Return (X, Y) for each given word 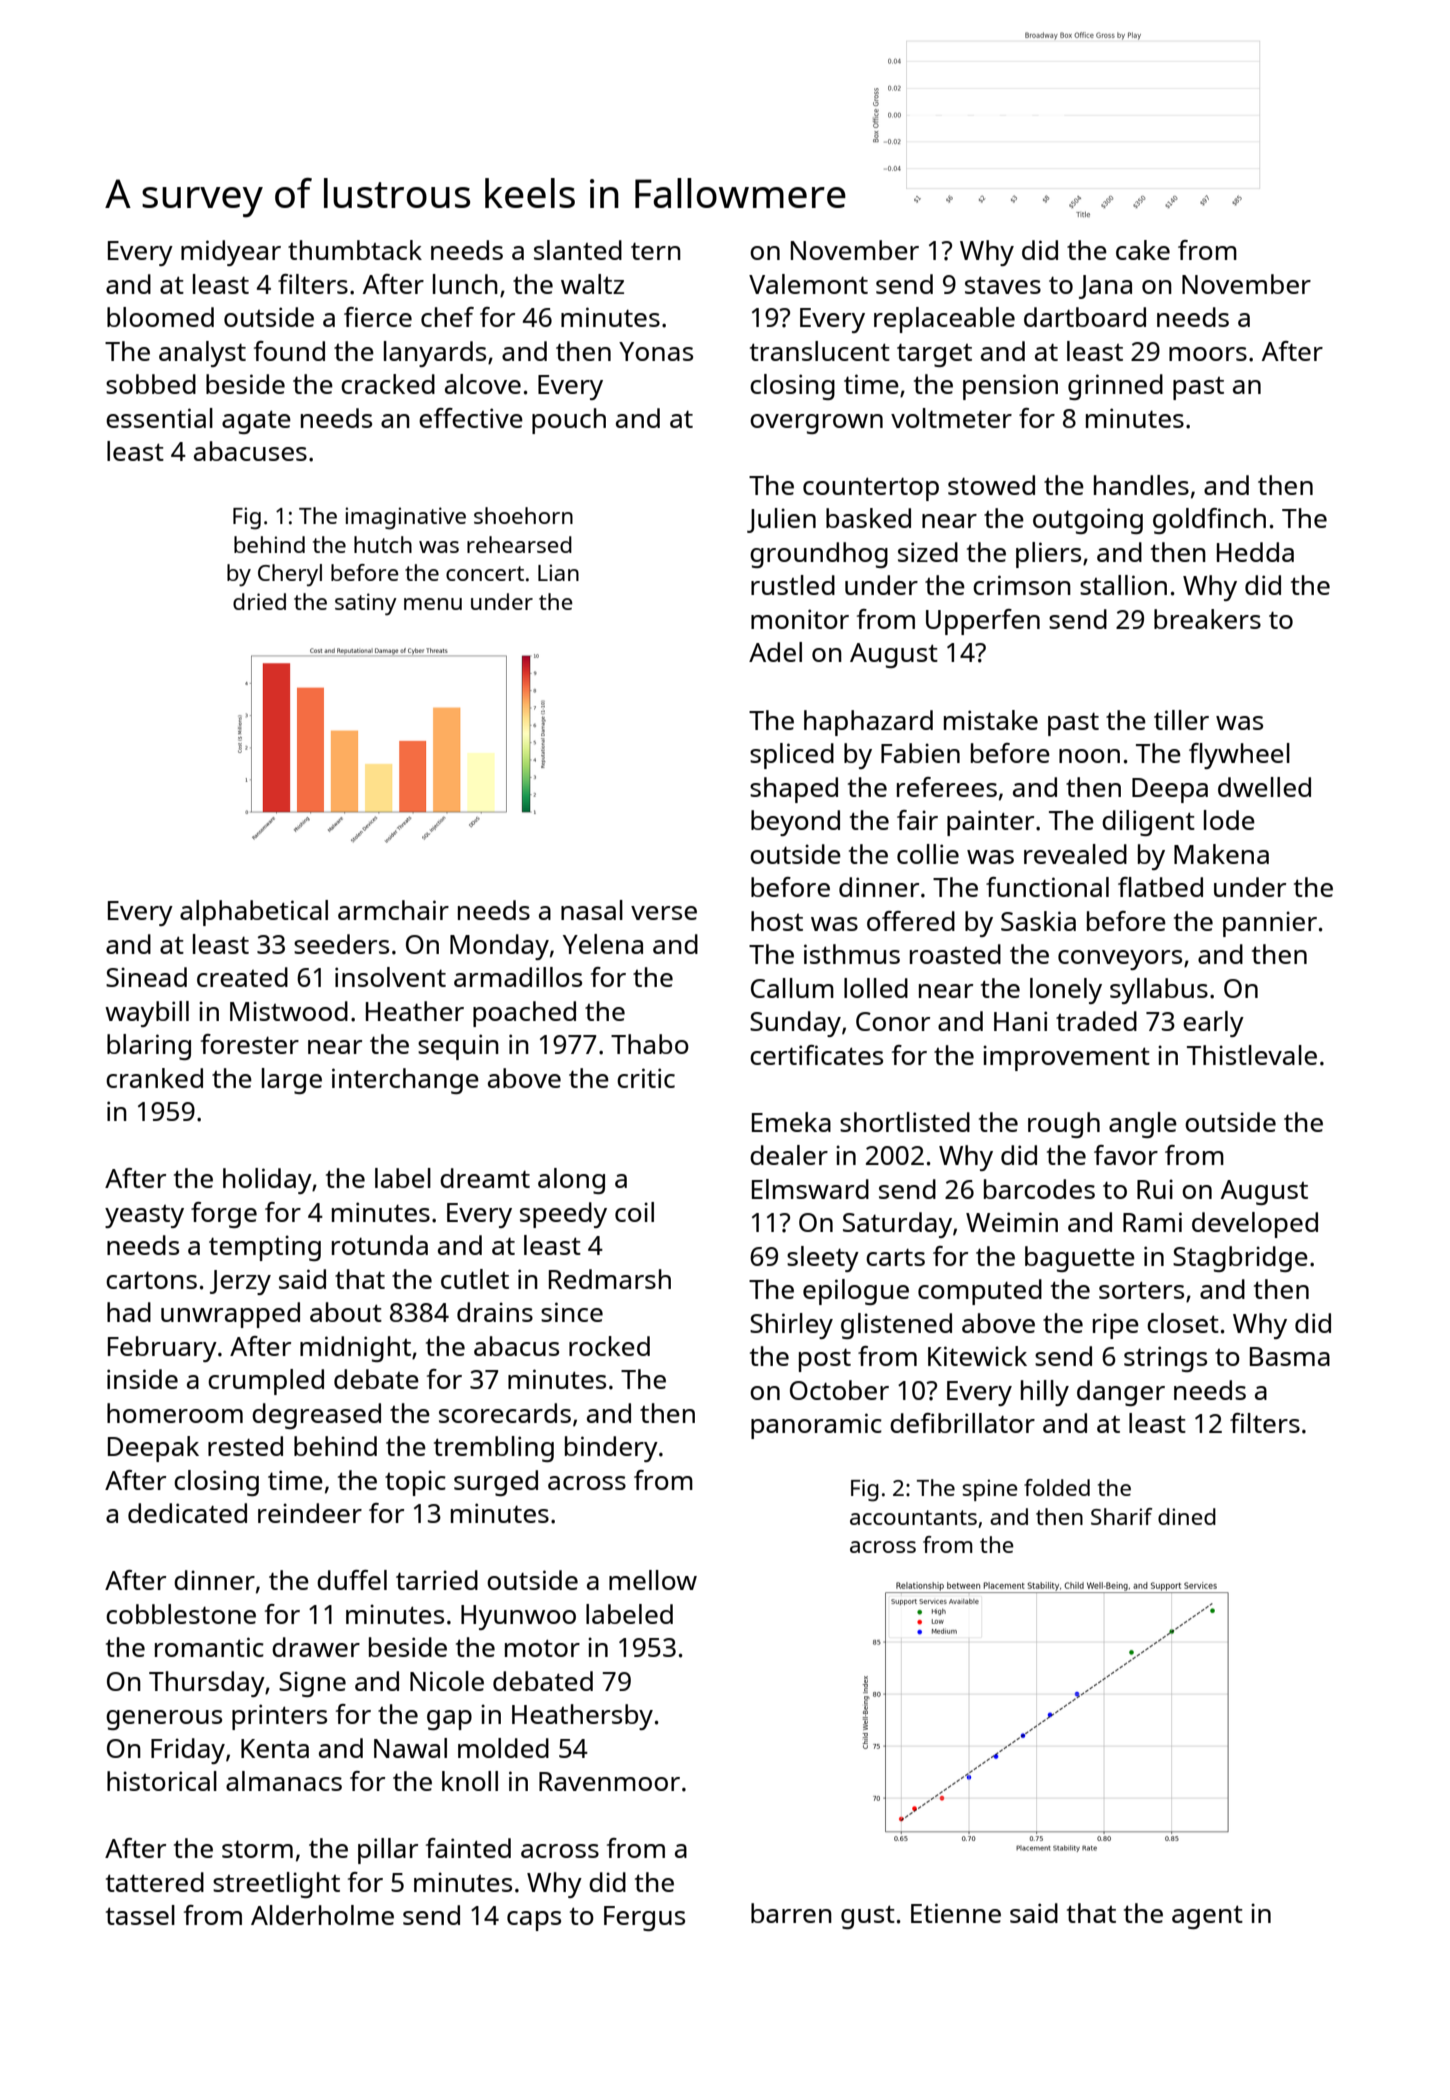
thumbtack (355, 250)
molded (503, 1748)
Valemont (808, 284)
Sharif (1122, 1516)
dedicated (187, 1513)
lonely (1066, 991)
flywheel (1239, 756)
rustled (793, 585)
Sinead (146, 977)
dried (259, 601)
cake (1143, 250)
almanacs (284, 1781)
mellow (653, 1580)
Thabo (650, 1044)
